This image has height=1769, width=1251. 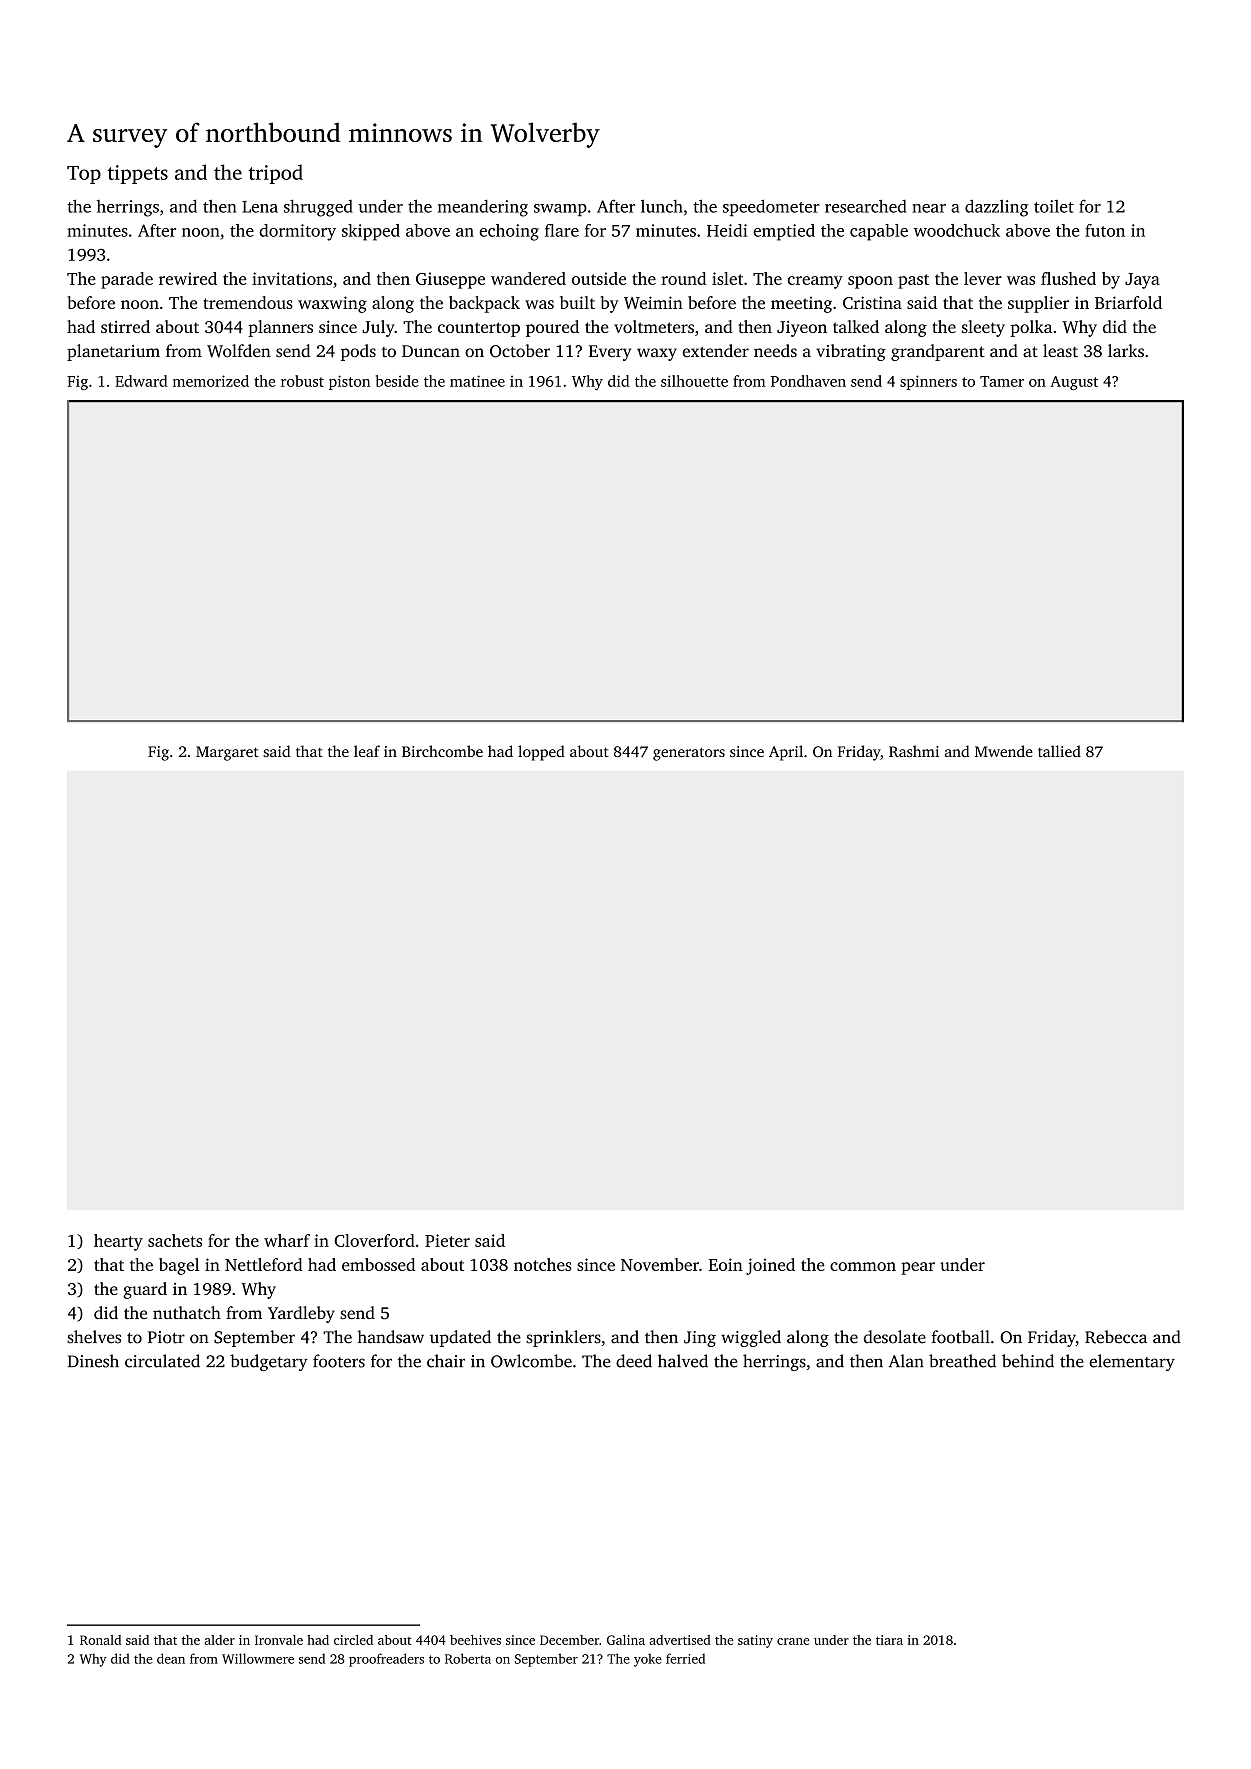 I want to click on tiara, so click(x=889, y=1640).
